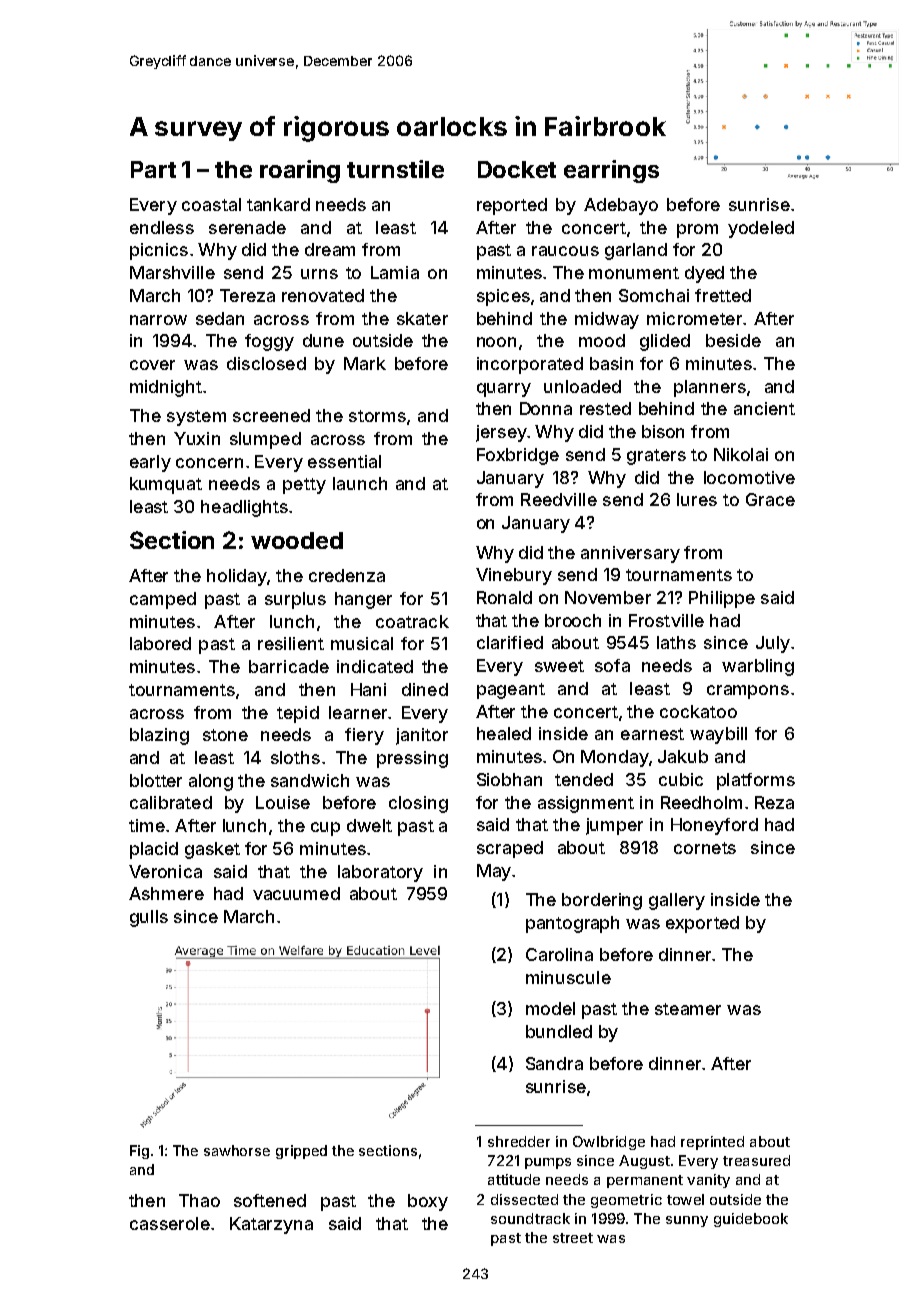 Image resolution: width=924 pixels, height=1314 pixels. What do you see at coordinates (688, 1009) in the page?
I see `steamer` at bounding box center [688, 1009].
